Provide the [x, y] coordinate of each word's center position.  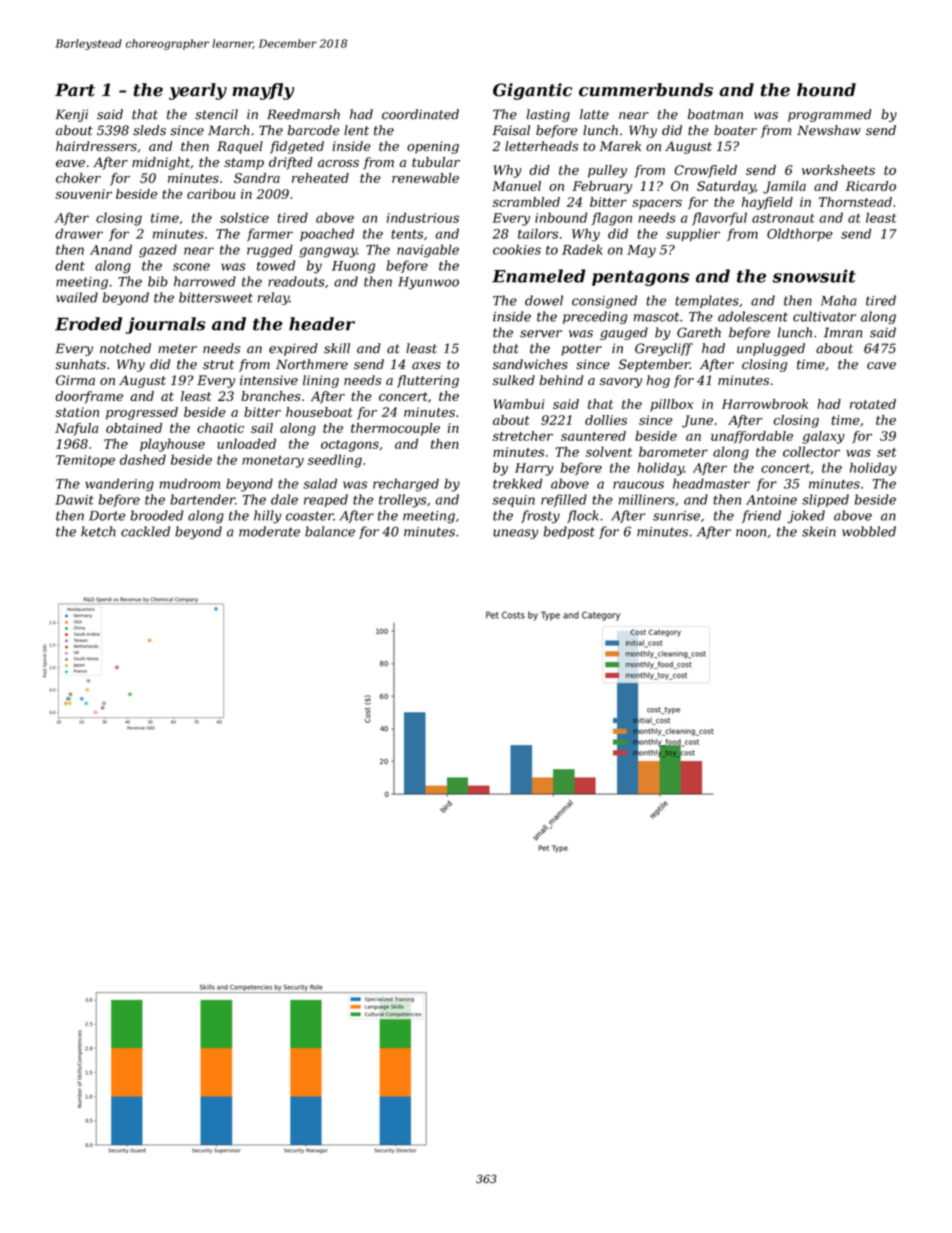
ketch [98, 531]
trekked [517, 483]
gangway [328, 252]
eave [70, 163]
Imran [843, 332]
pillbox [671, 405]
